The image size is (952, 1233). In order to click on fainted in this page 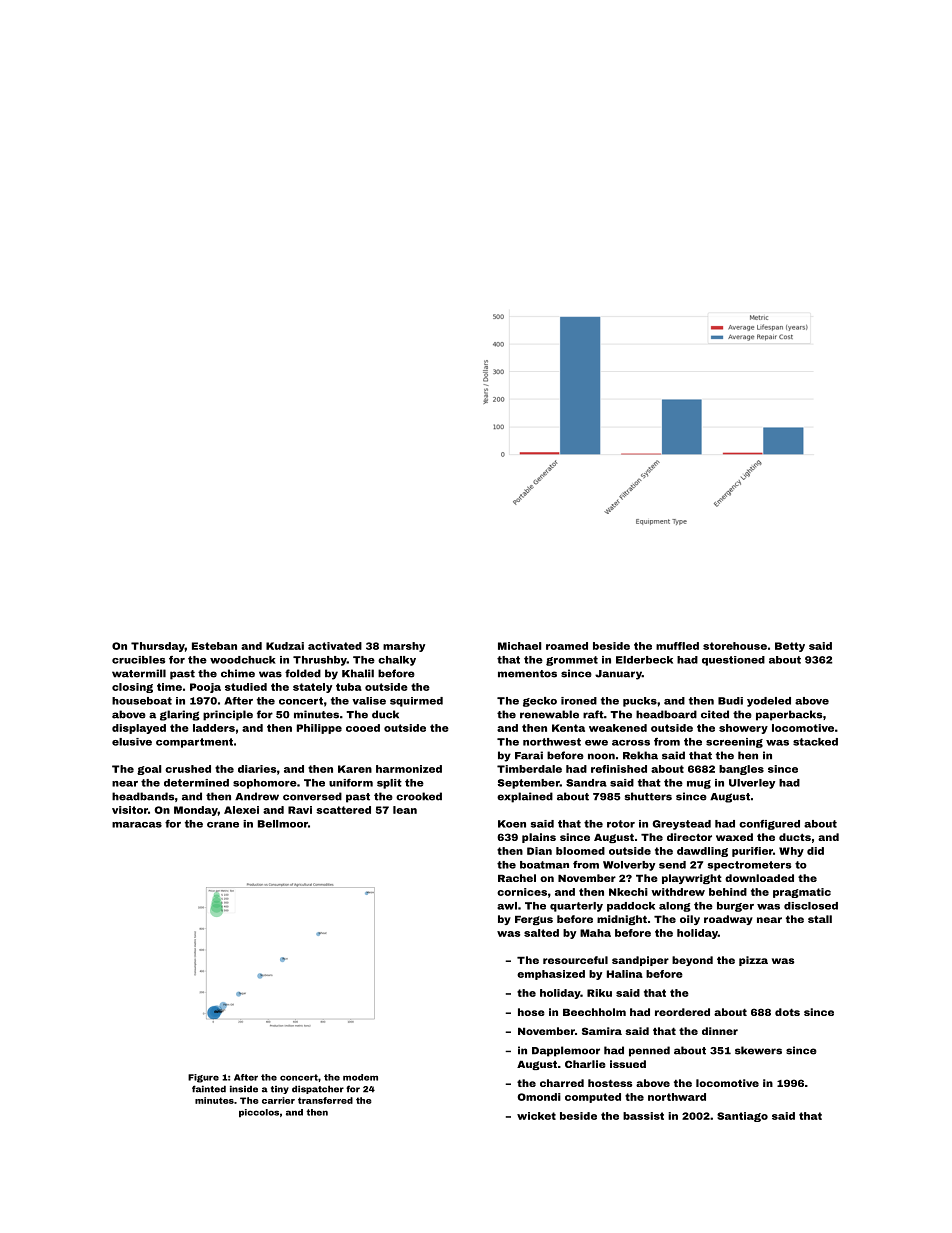, I will do `click(209, 1089)`.
